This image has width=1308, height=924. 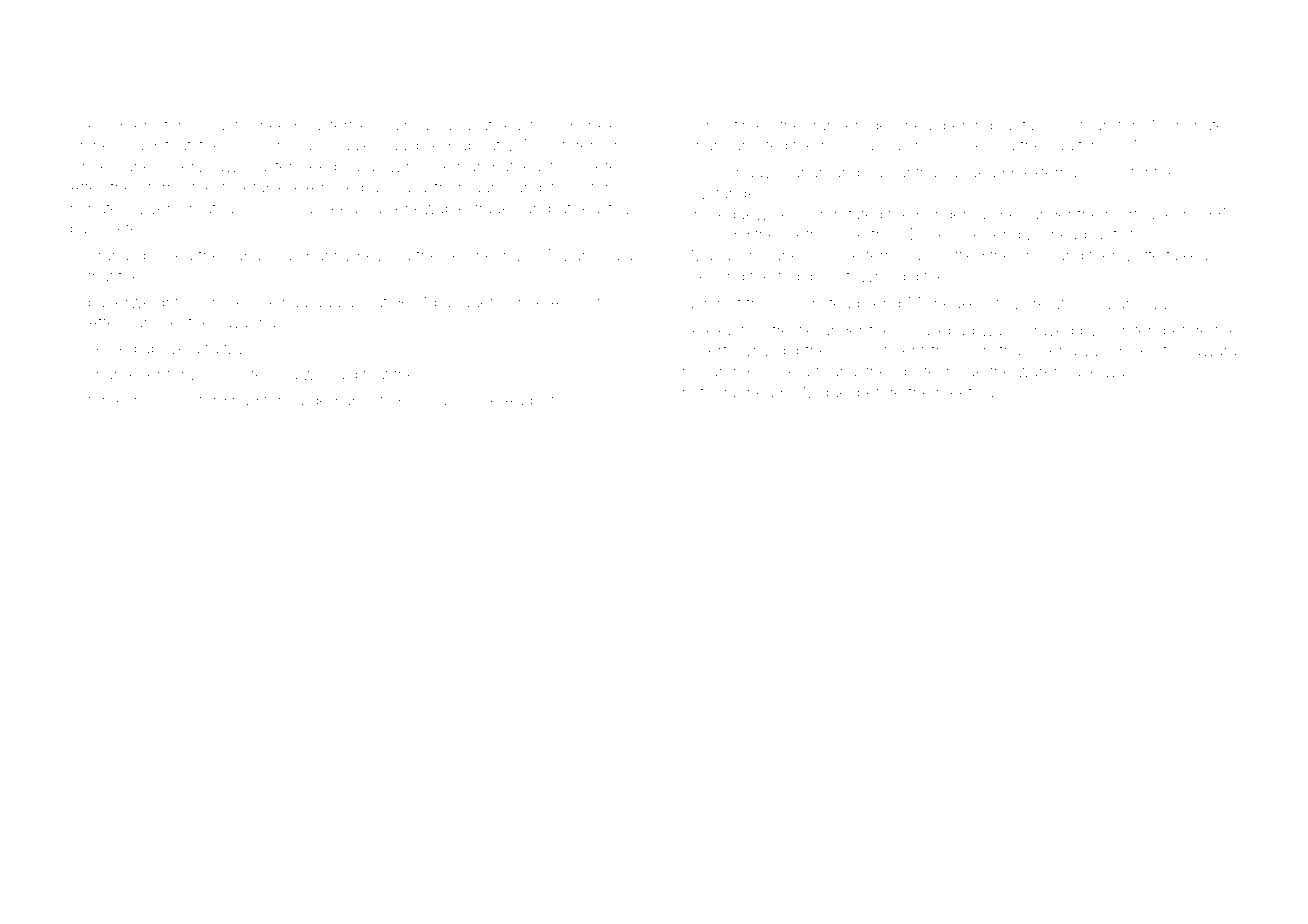 What do you see at coordinates (1080, 125) in the image?
I see `contour` at bounding box center [1080, 125].
